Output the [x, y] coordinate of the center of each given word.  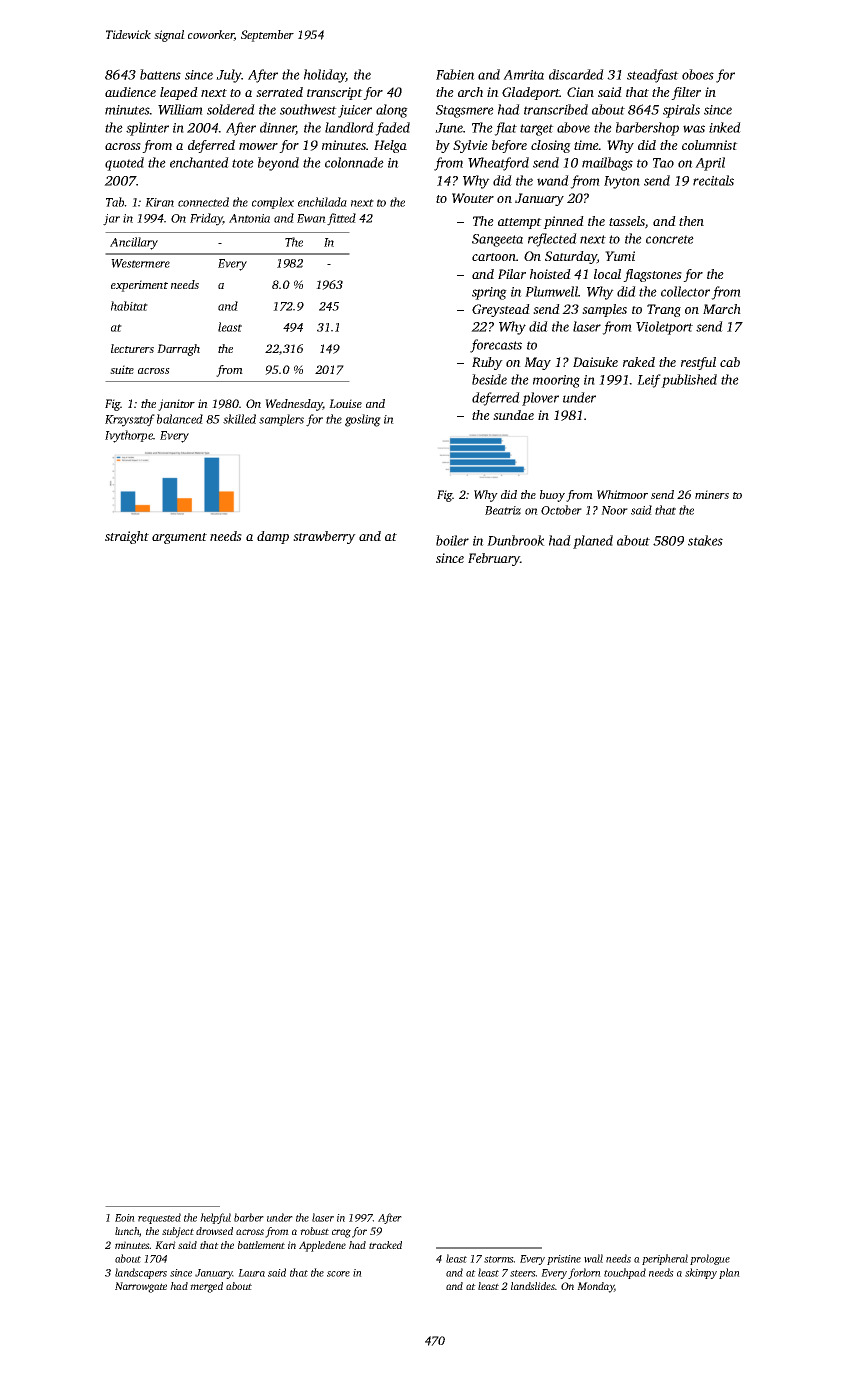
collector [685, 291]
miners [712, 494]
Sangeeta [497, 240]
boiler [452, 540]
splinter [147, 129]
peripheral [665, 1259]
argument [179, 538]
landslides [533, 1286]
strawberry [324, 537]
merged [206, 1287]
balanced [180, 419]
